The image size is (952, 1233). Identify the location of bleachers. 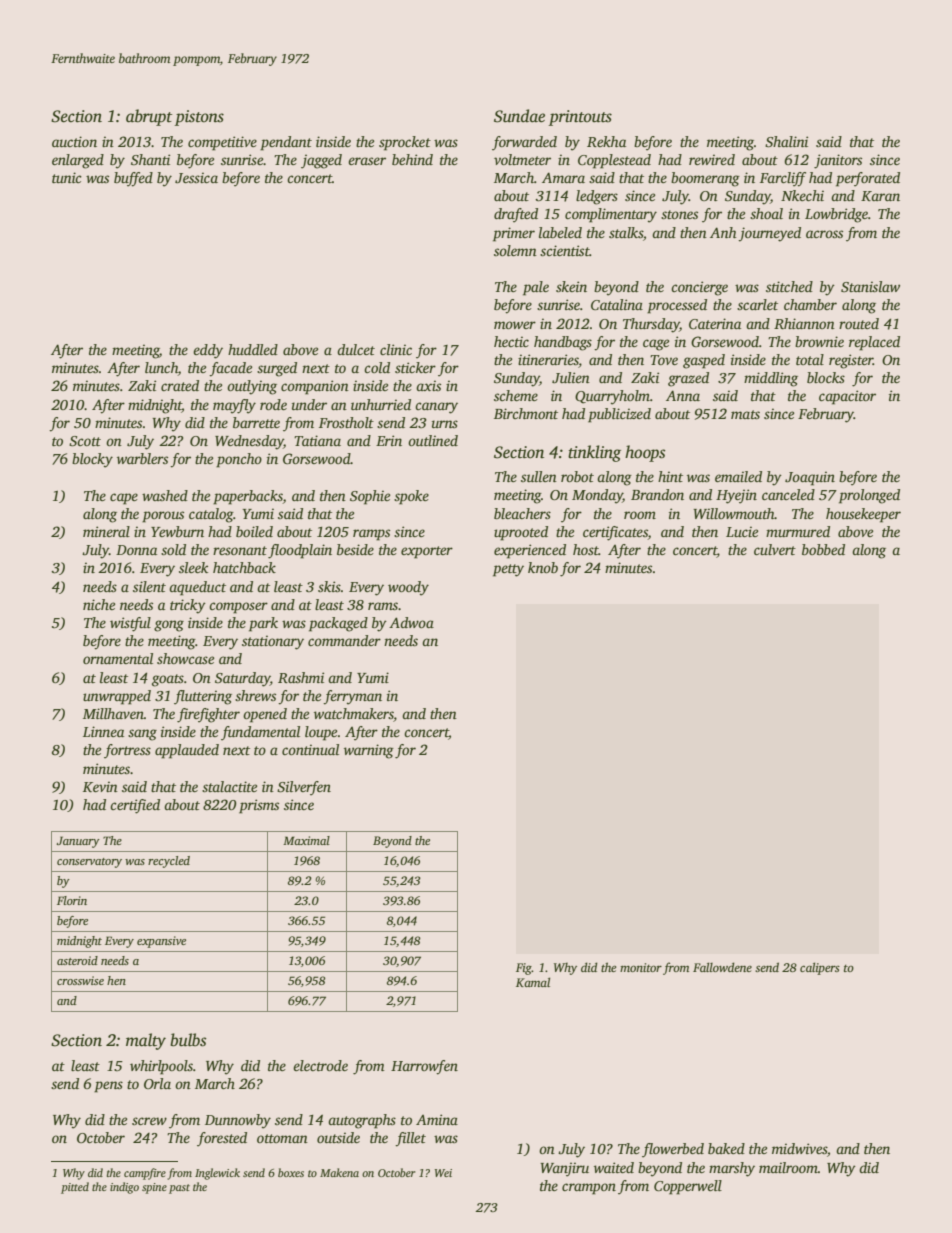
(522, 513).
